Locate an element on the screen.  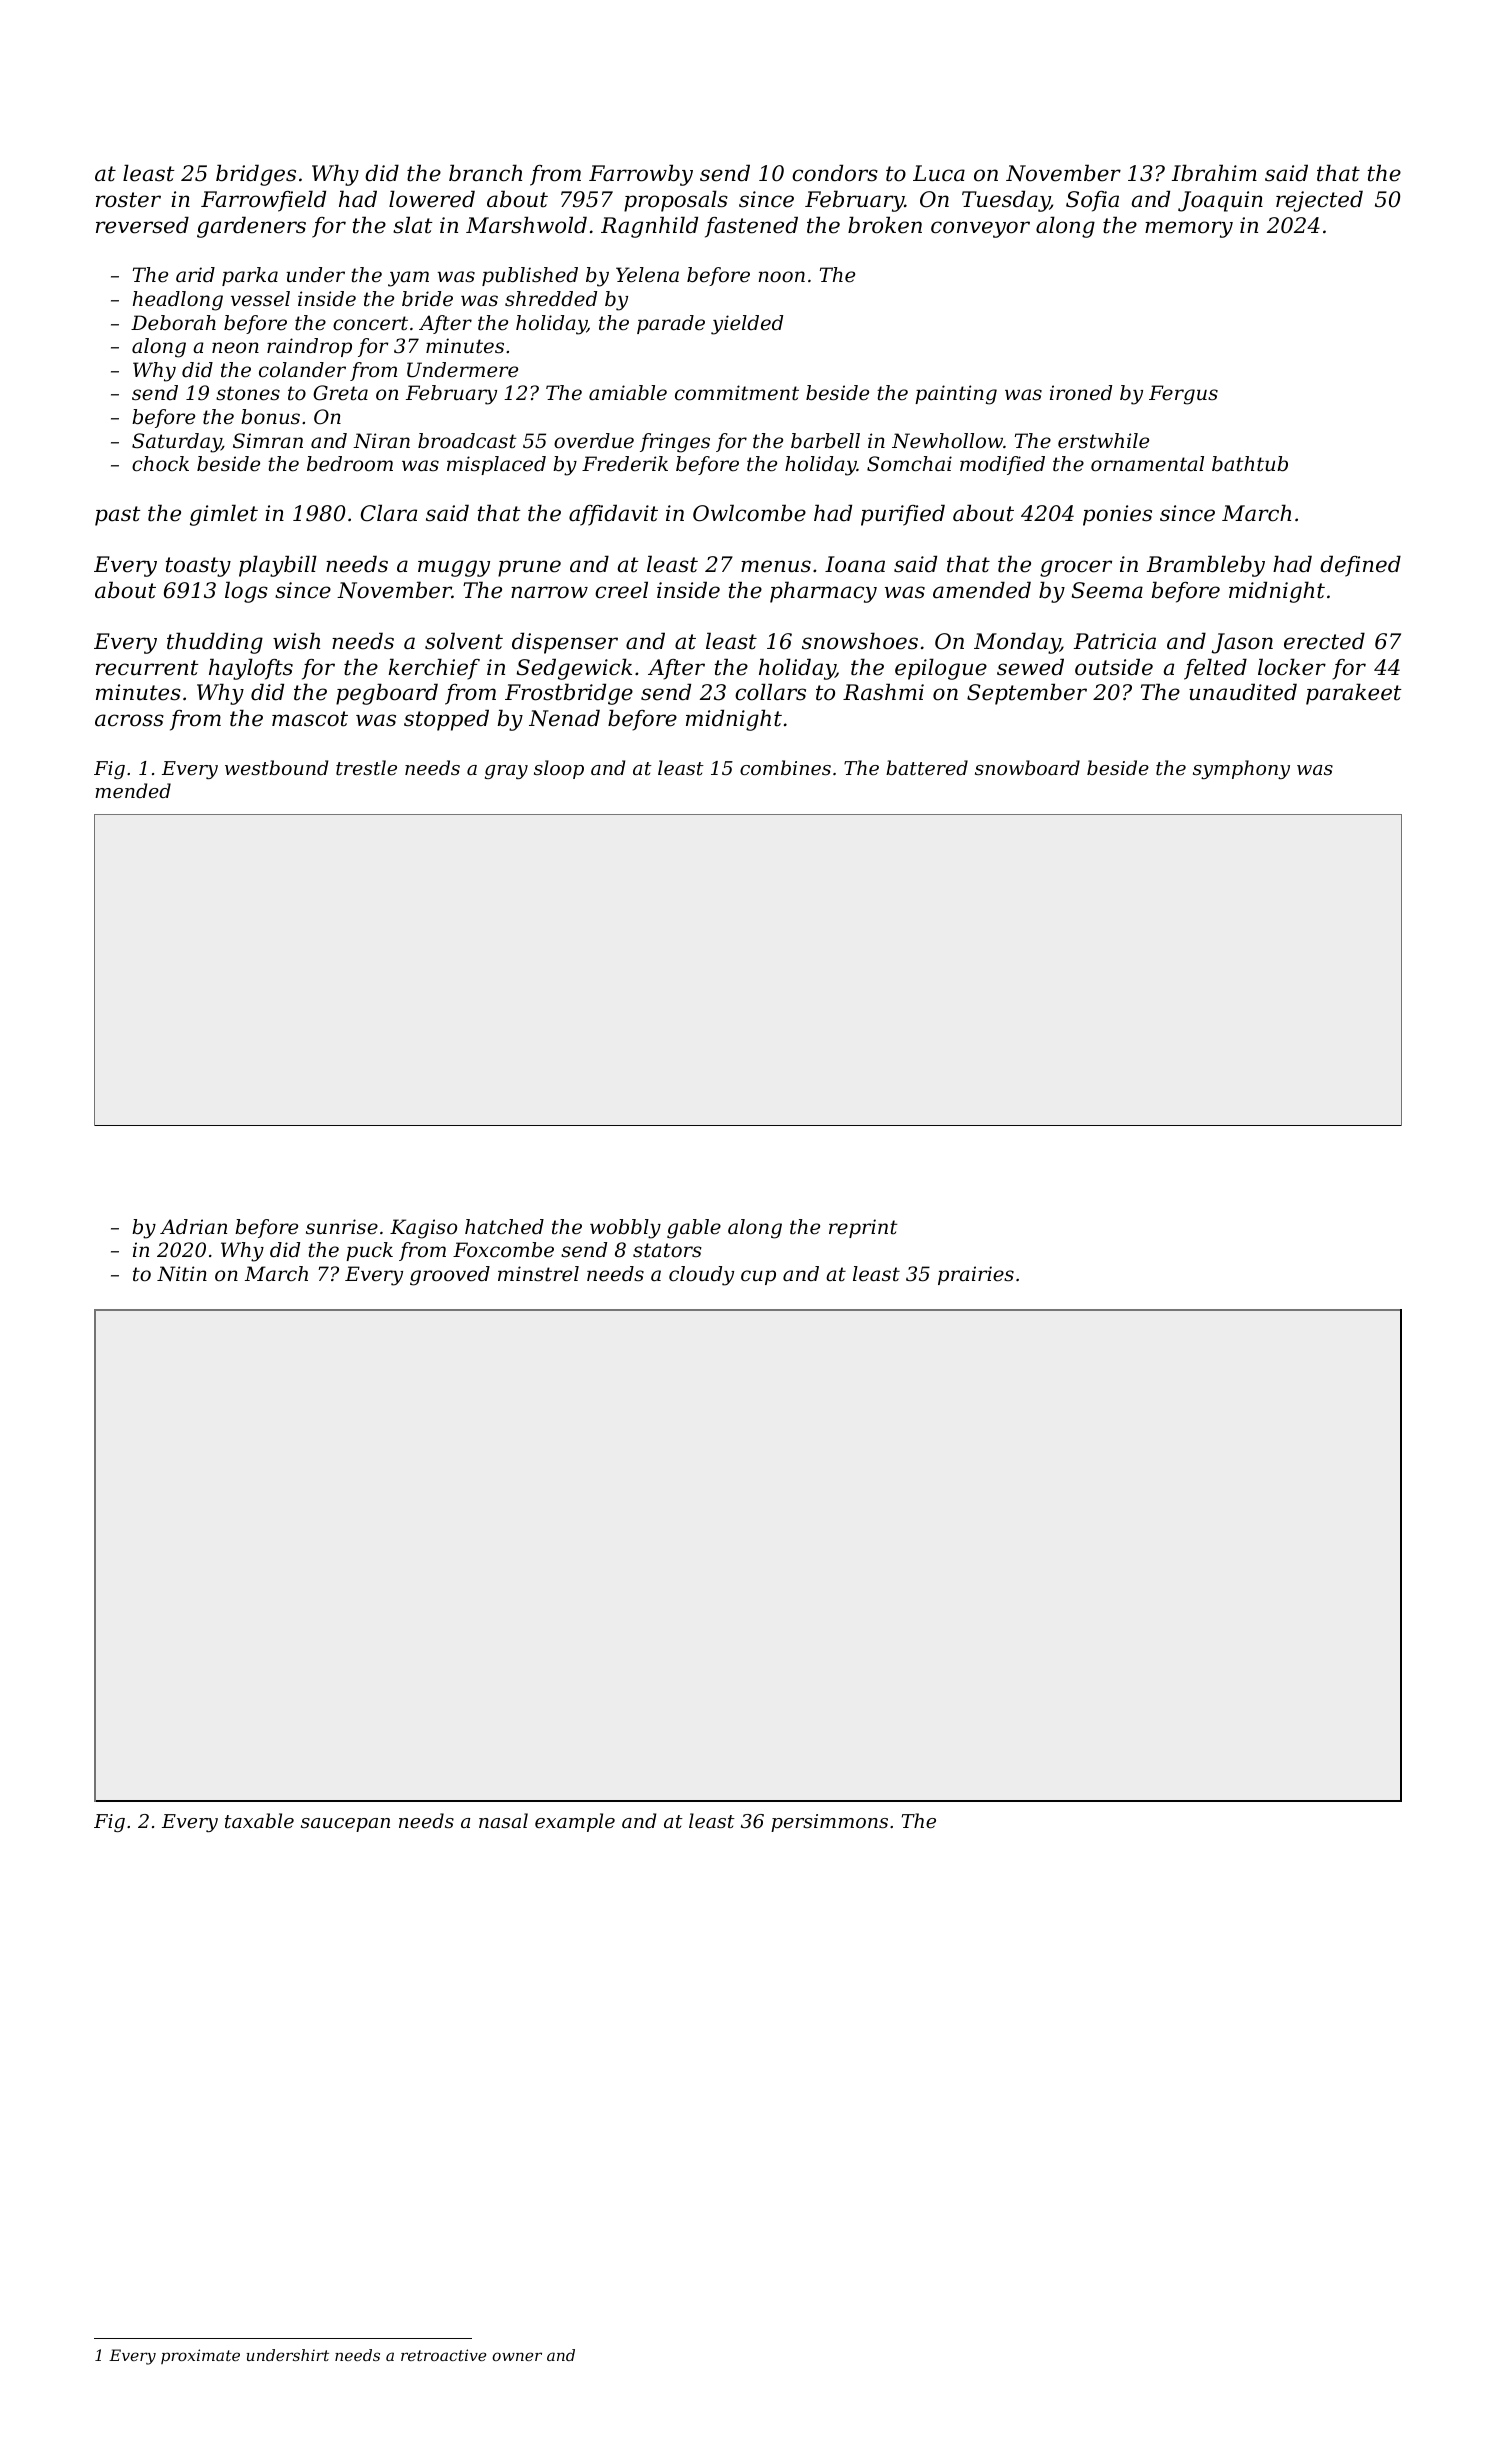
owner is located at coordinates (517, 2356).
